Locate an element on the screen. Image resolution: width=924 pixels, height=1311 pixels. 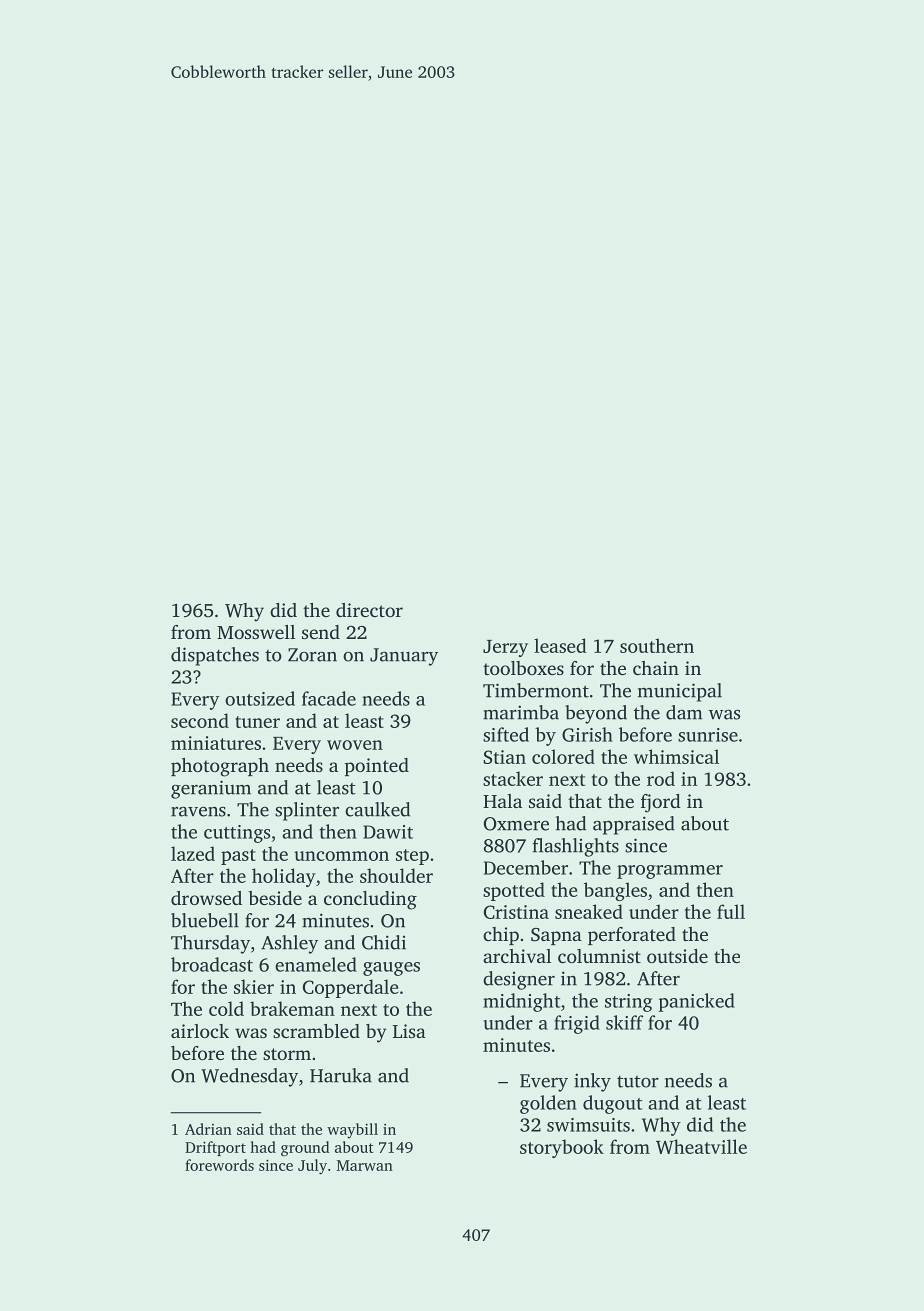
leased is located at coordinates (560, 645).
